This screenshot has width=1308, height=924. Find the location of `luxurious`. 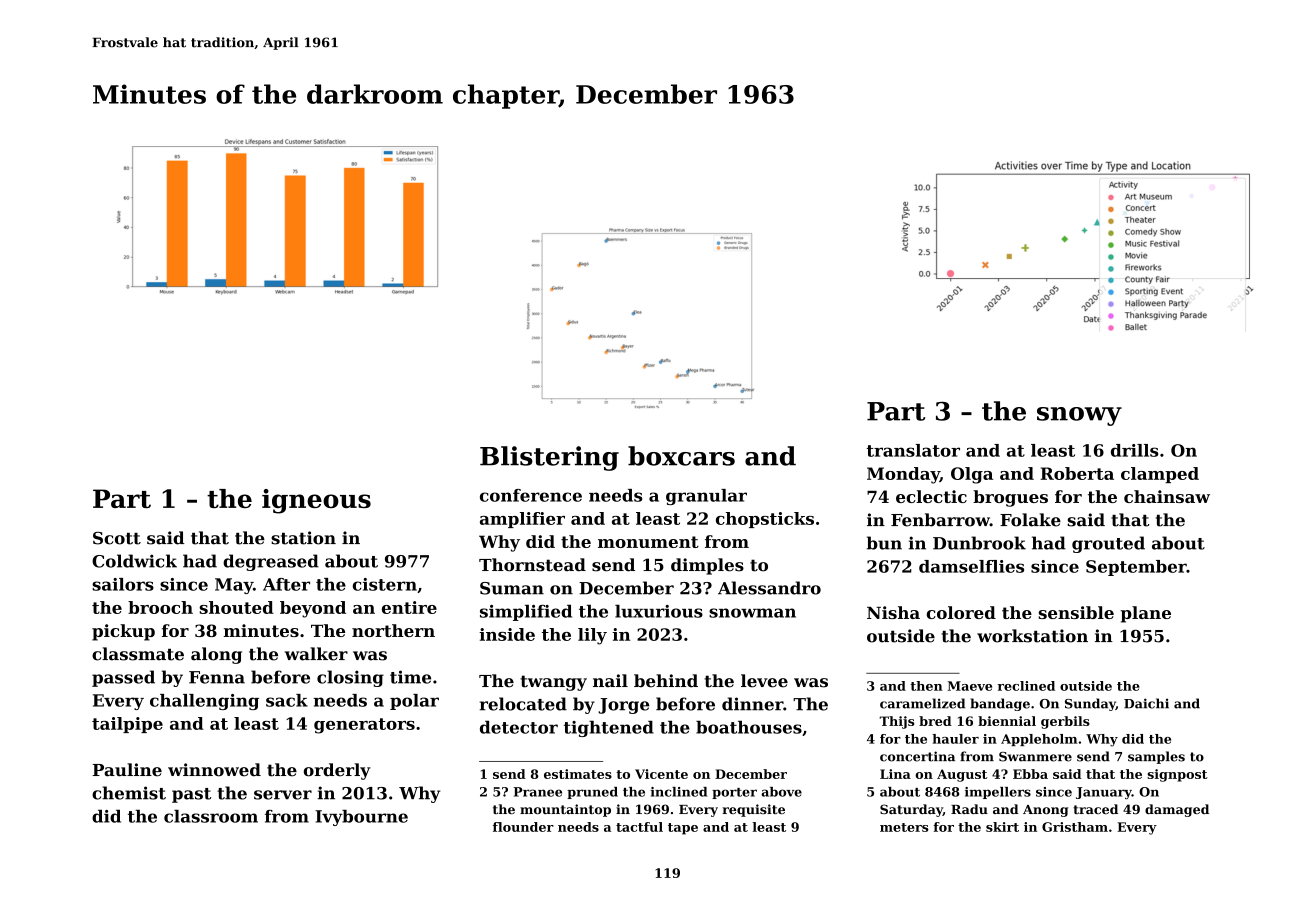

luxurious is located at coordinates (659, 611).
